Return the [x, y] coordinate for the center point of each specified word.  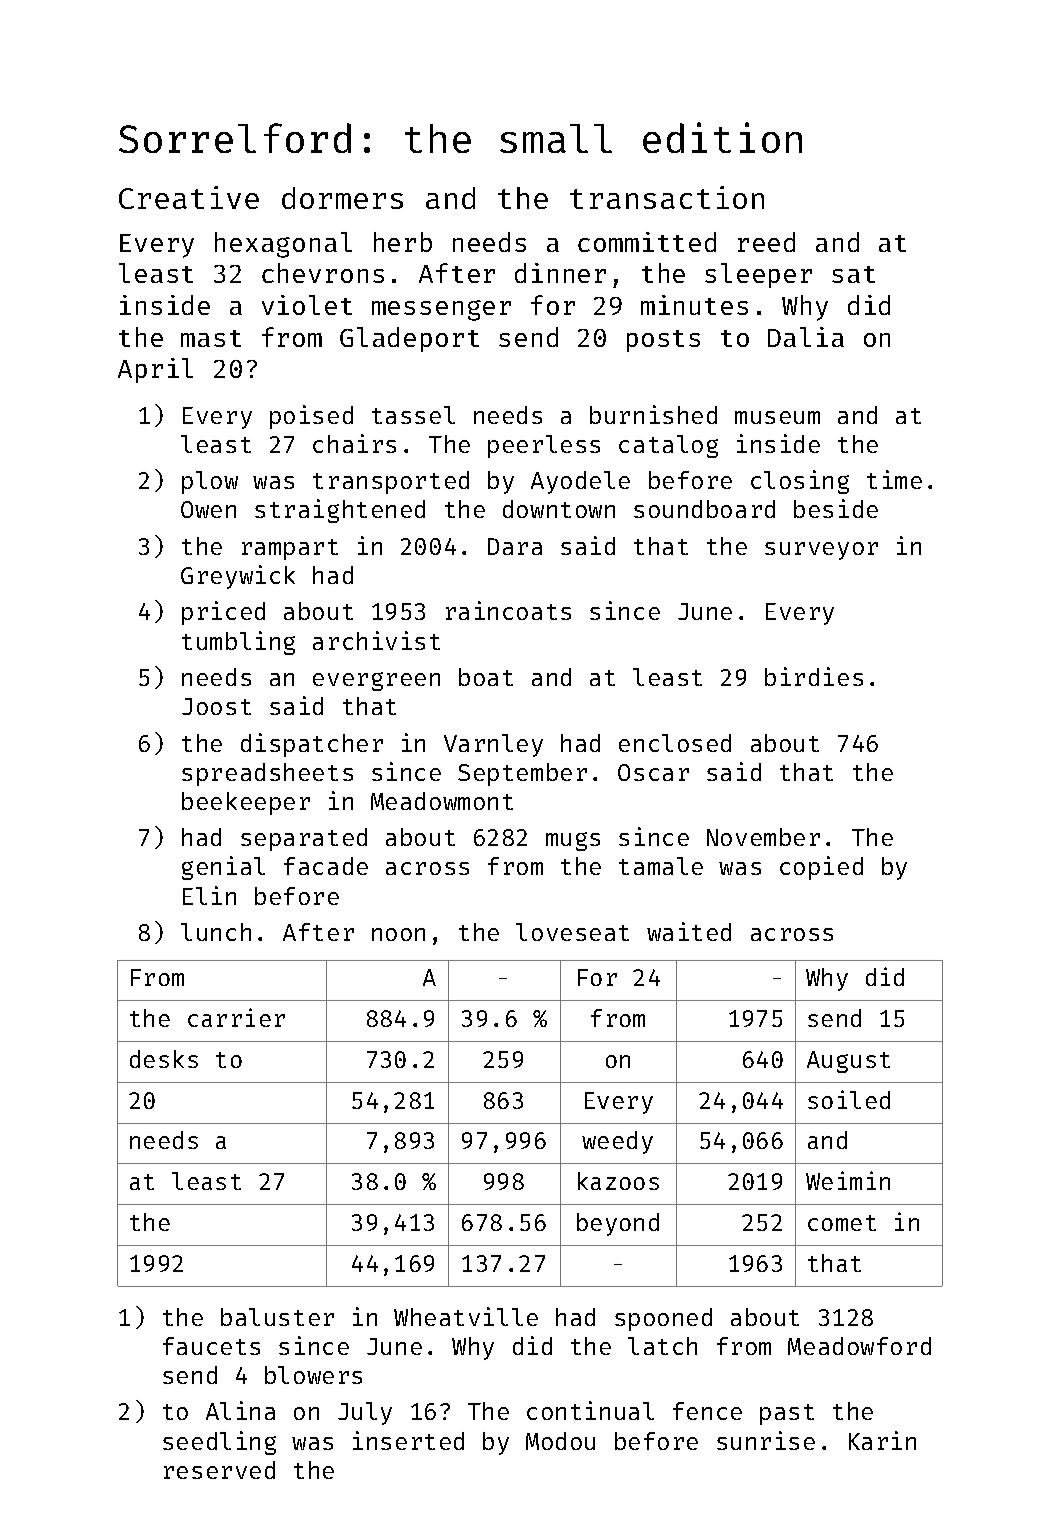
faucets [211, 1346]
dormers [342, 198]
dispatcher [312, 745]
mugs [573, 841]
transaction [667, 197]
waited [689, 931]
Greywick [238, 577]
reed [766, 242]
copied [821, 868]
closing [800, 482]
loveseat [572, 932]
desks [164, 1059]
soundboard [704, 509]
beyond [618, 1224]
